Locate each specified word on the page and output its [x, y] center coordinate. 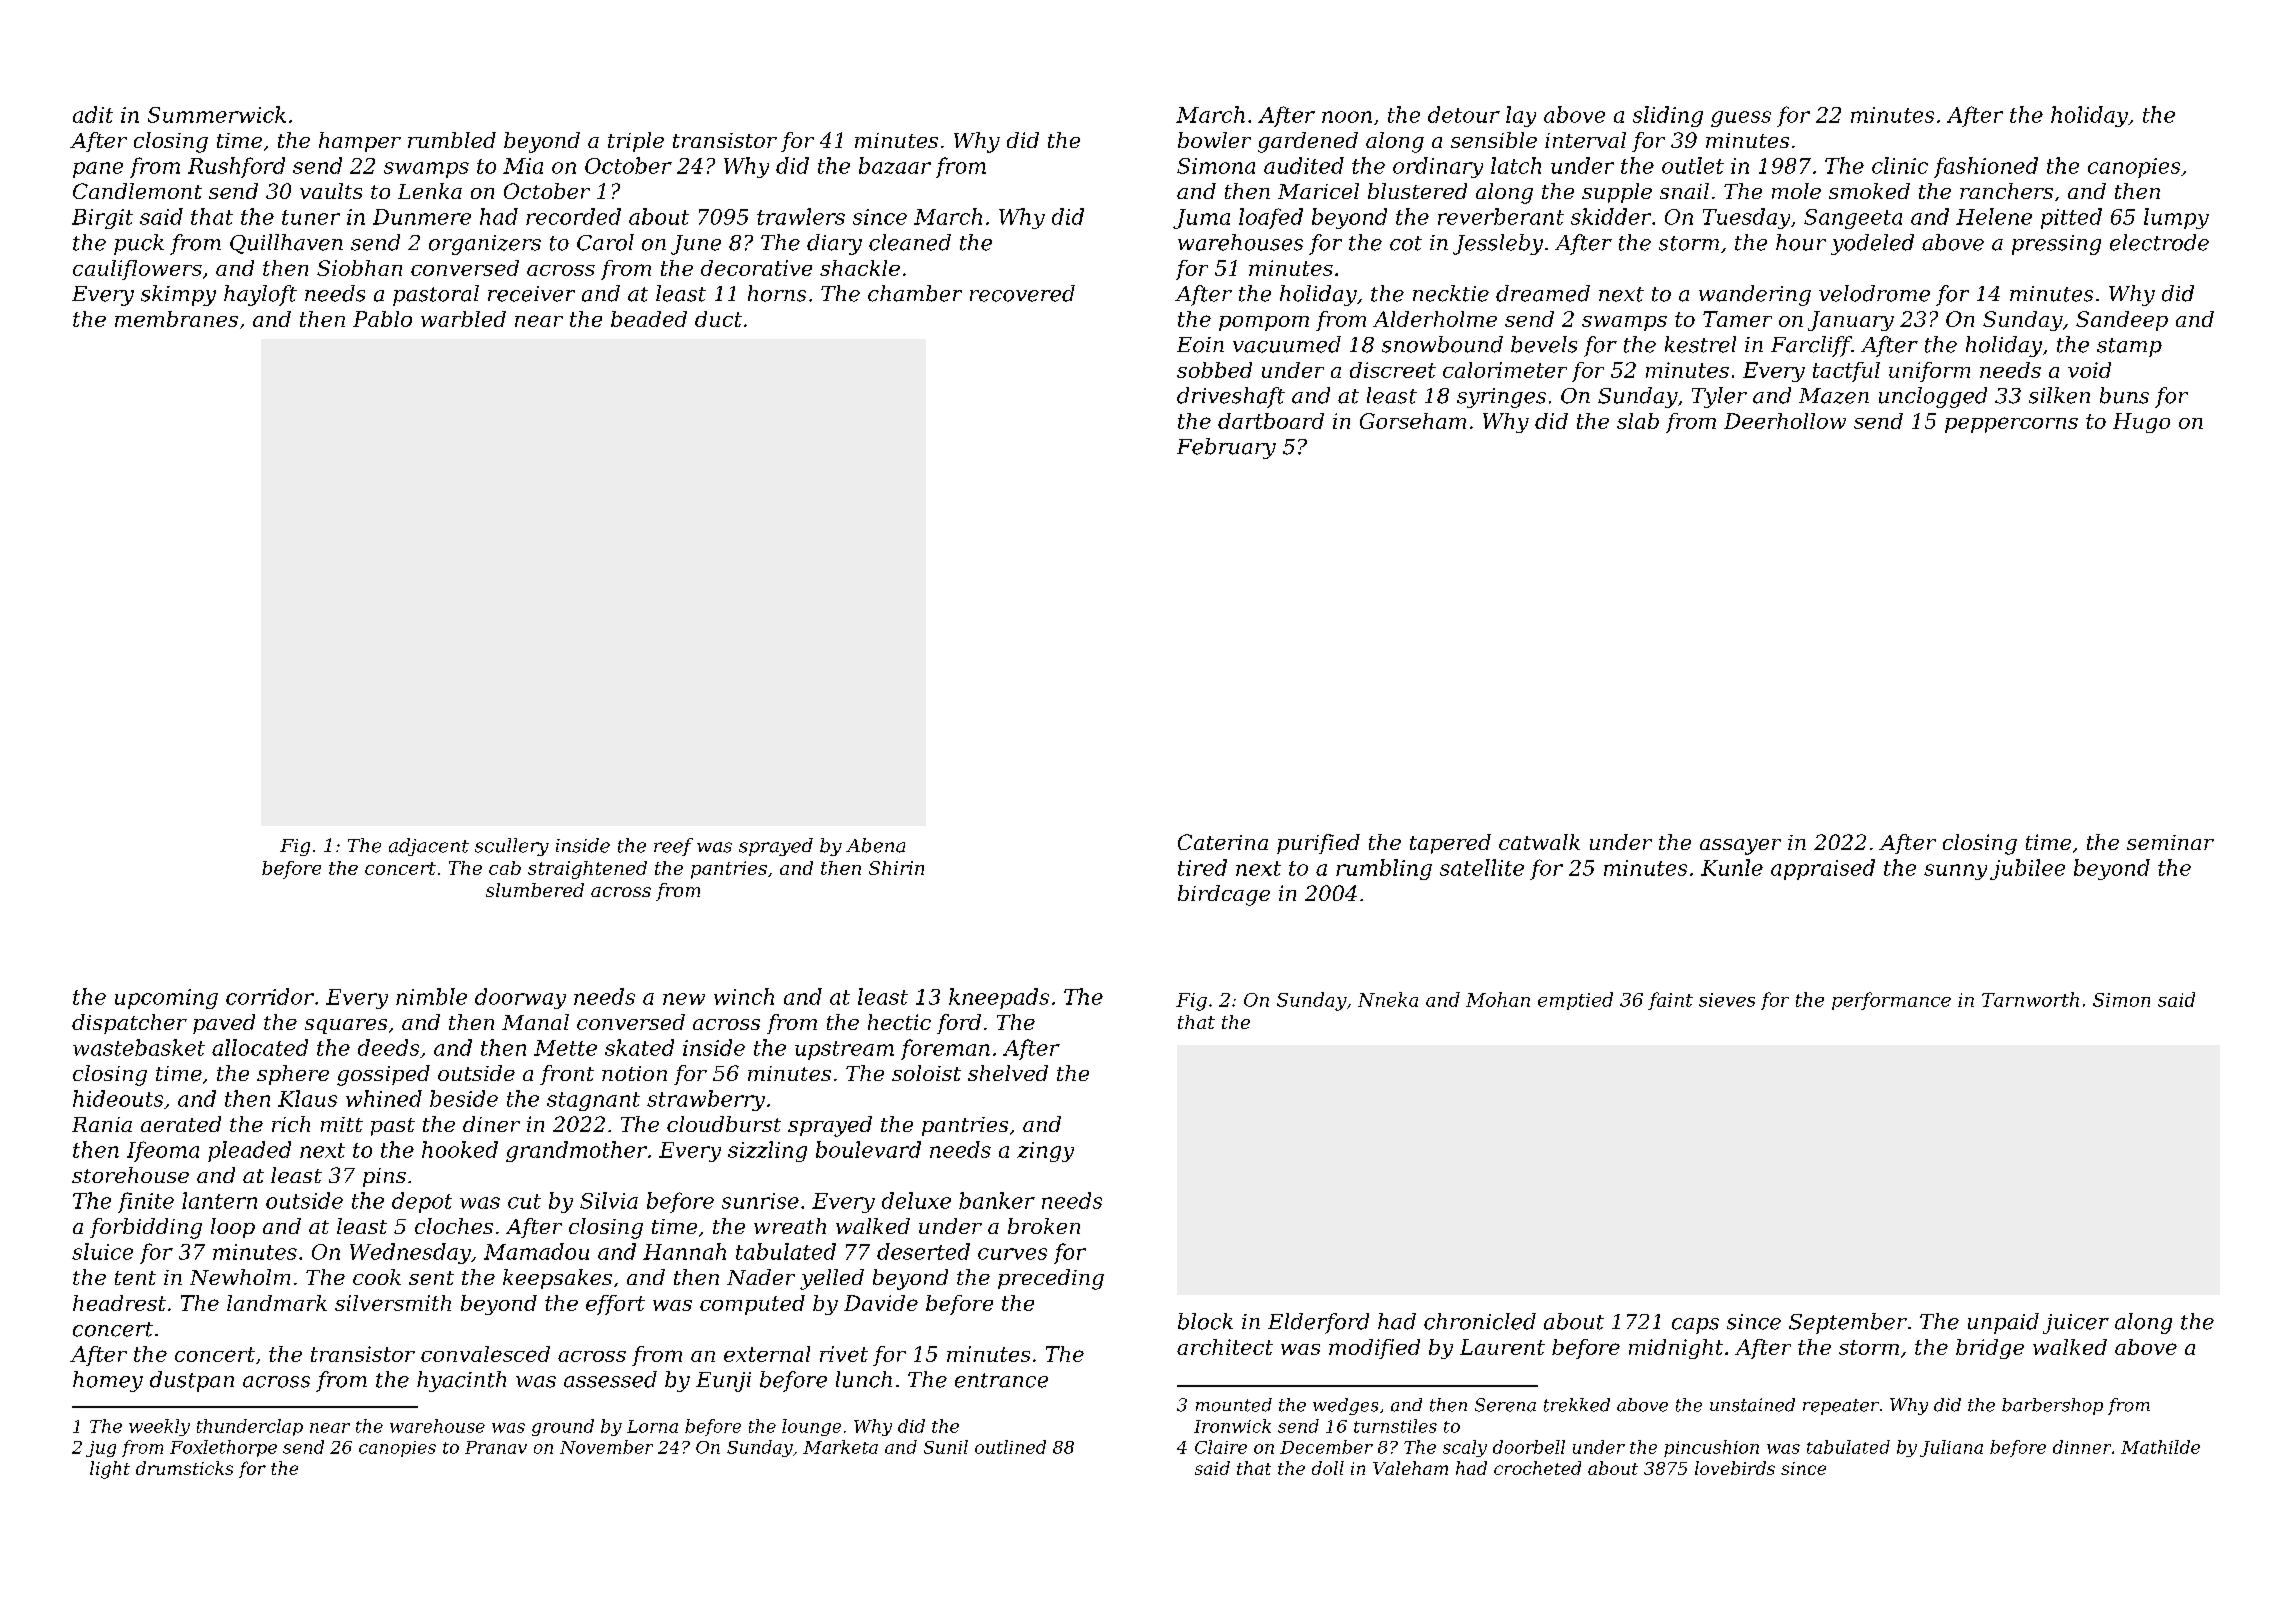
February [1226, 448]
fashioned [1986, 167]
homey [108, 1381]
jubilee [2027, 869]
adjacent [429, 847]
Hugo [2141, 423]
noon [1347, 117]
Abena [875, 845]
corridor [270, 996]
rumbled [452, 140]
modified [1374, 1349]
